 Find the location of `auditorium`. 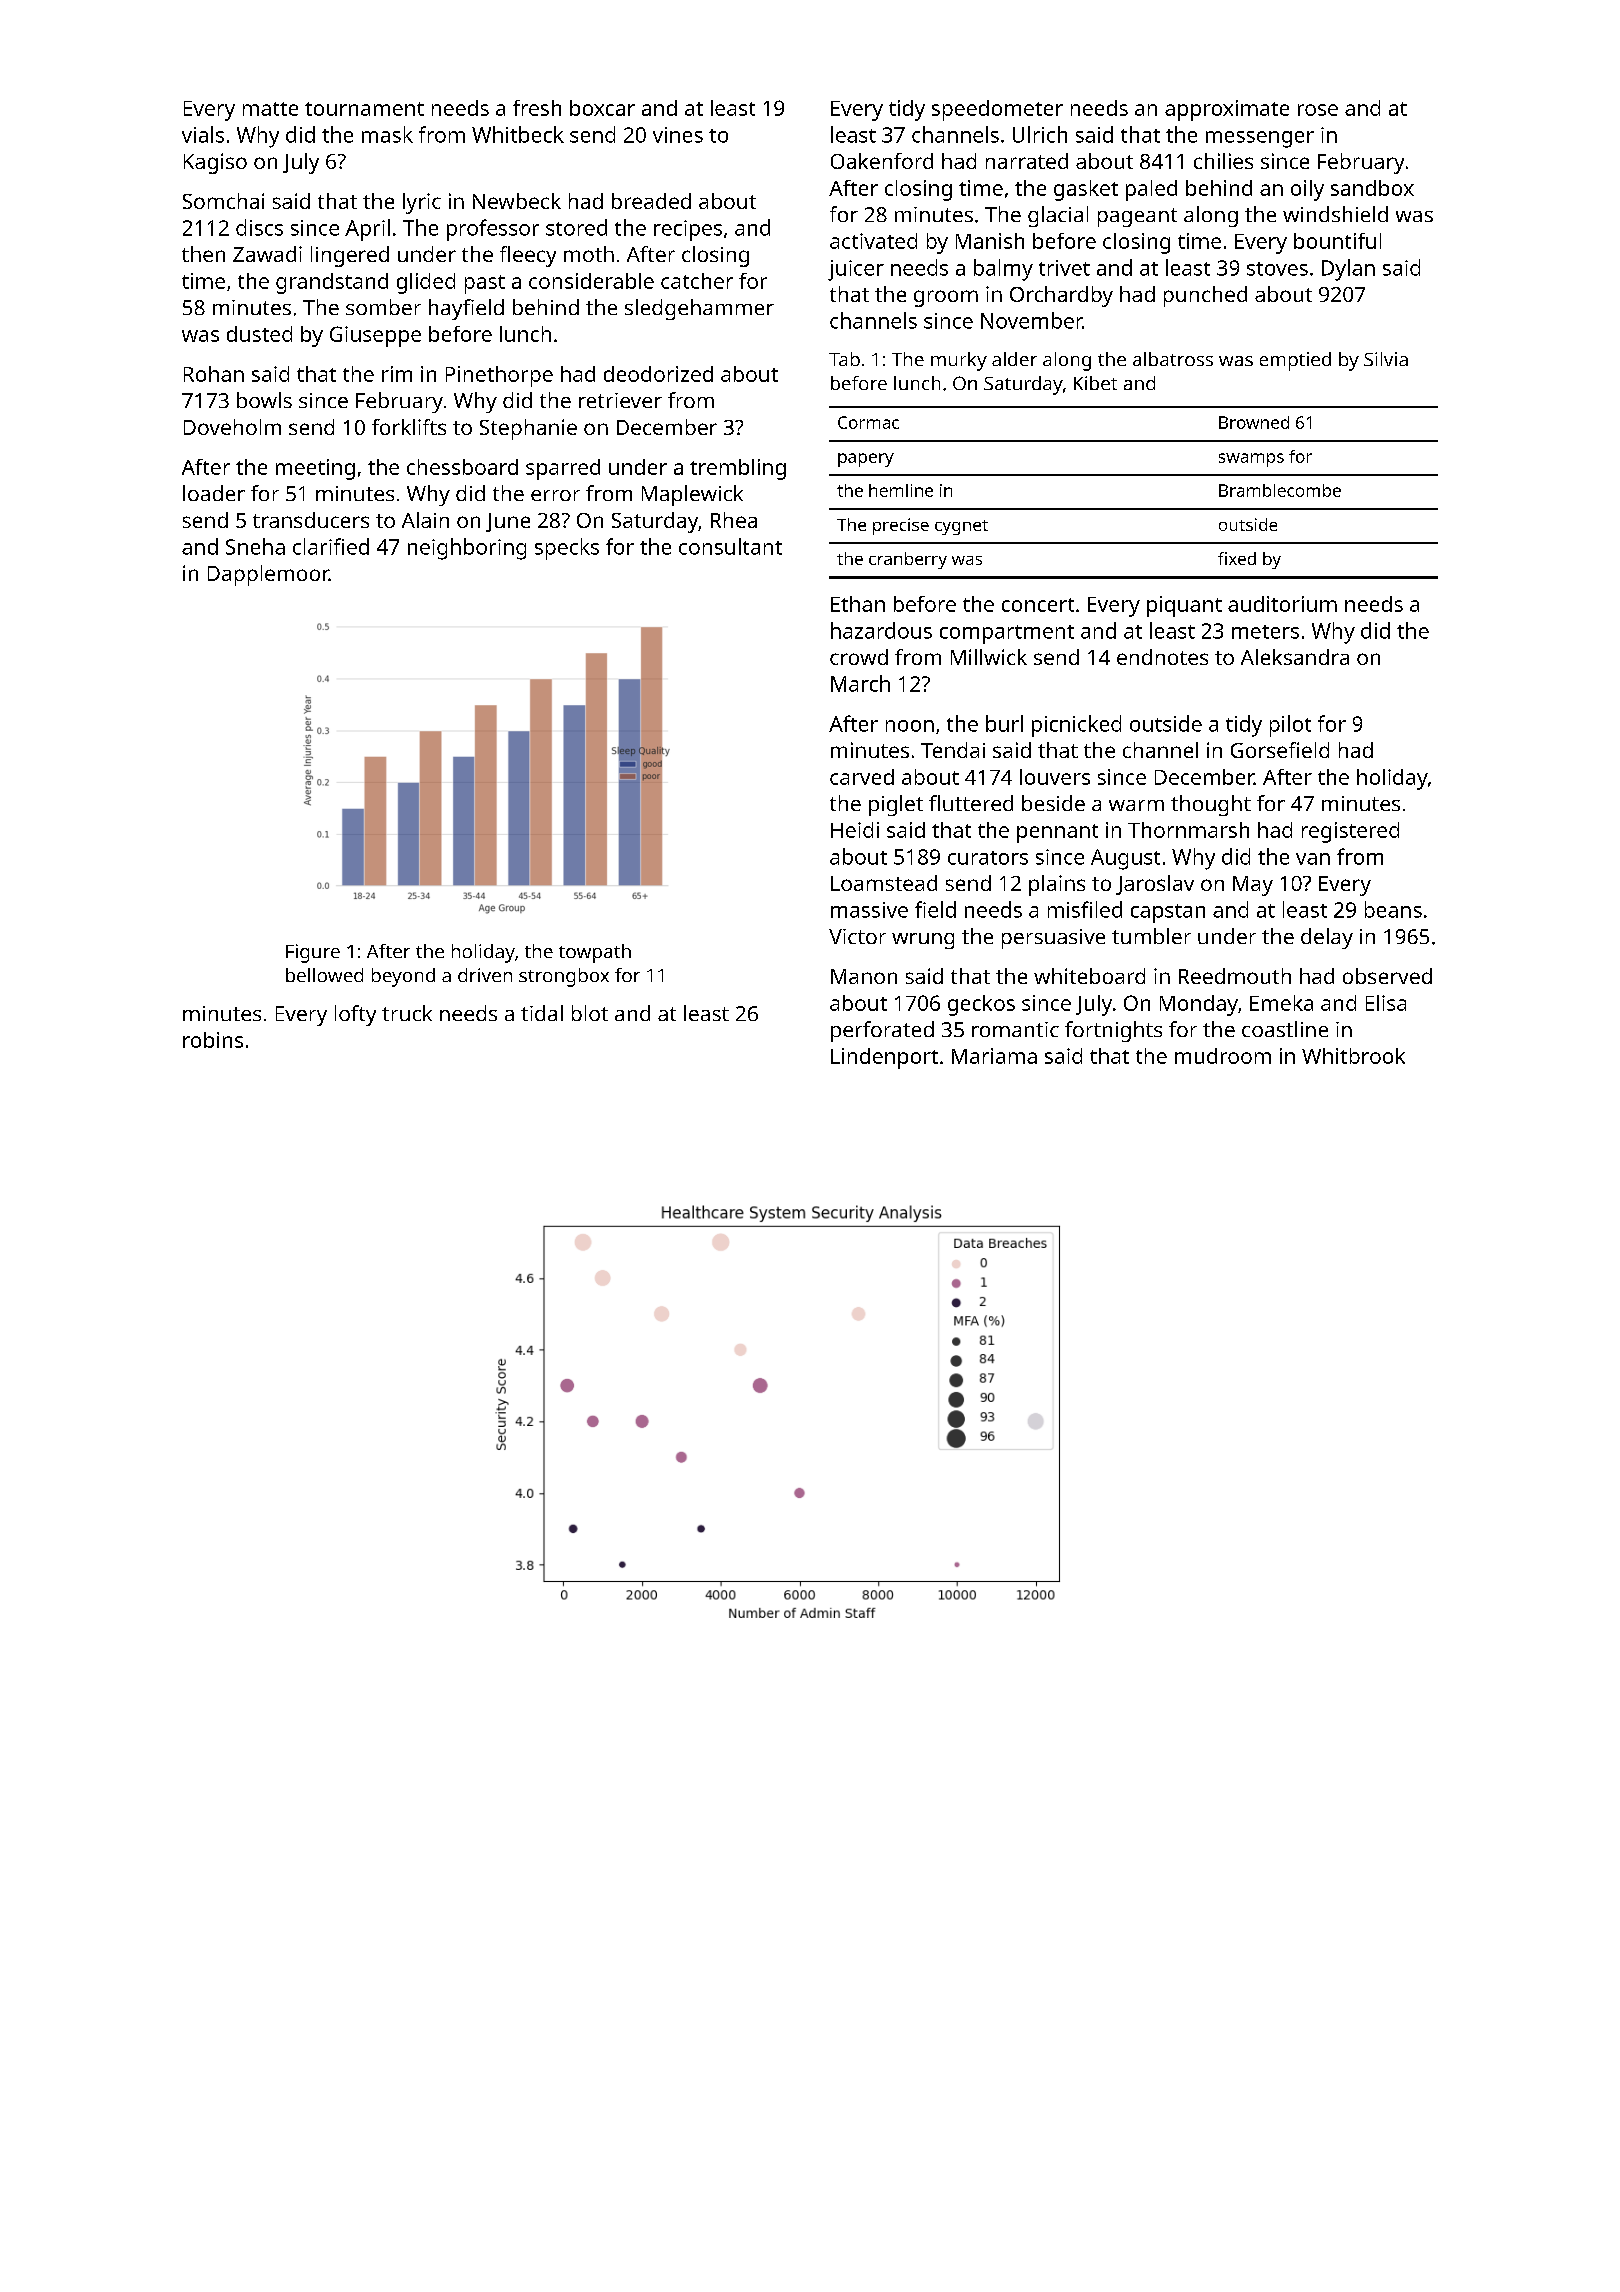

auditorium is located at coordinates (1282, 604).
